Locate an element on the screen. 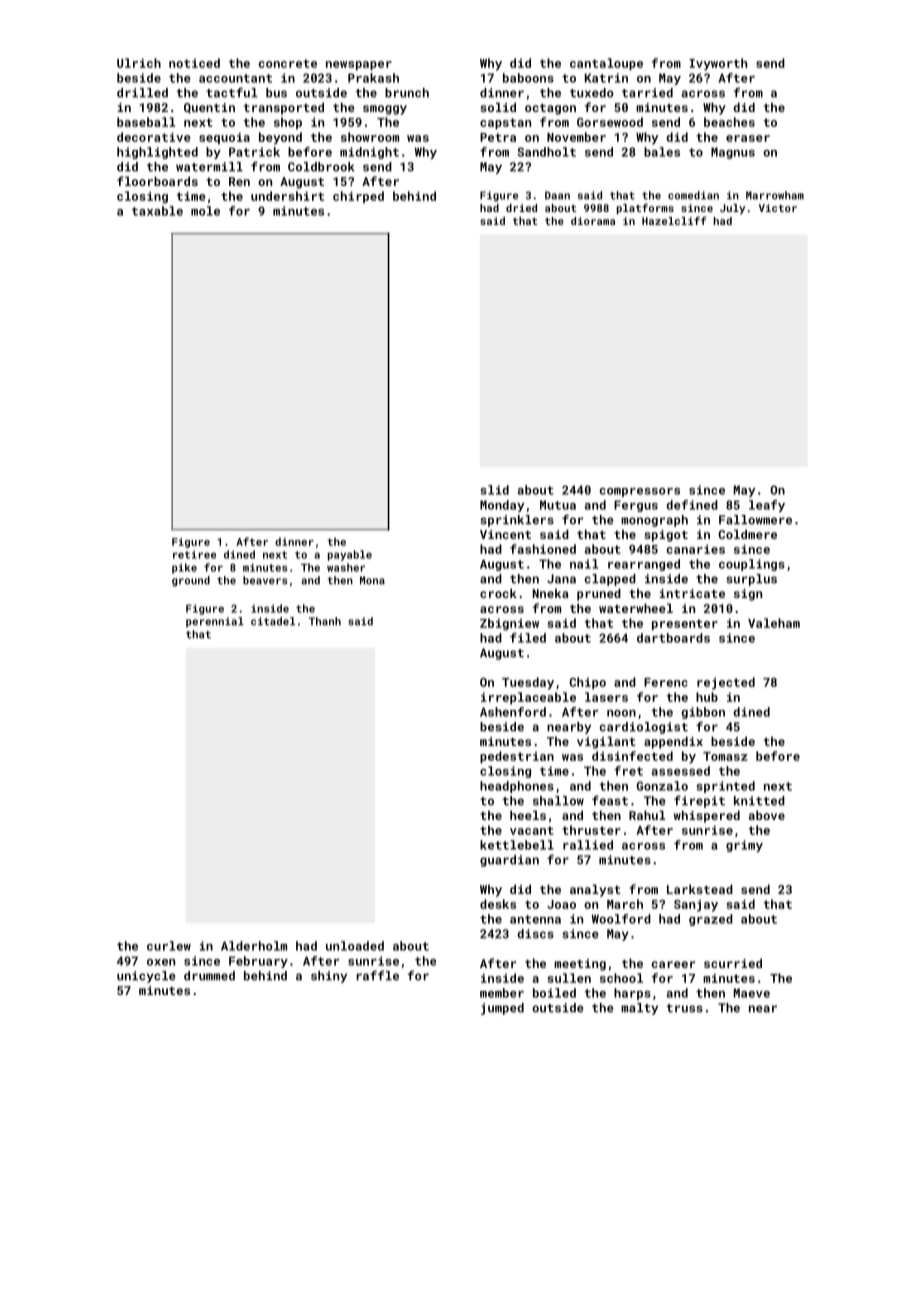 The height and width of the screenshot is (1308, 924). drilled is located at coordinates (142, 93).
